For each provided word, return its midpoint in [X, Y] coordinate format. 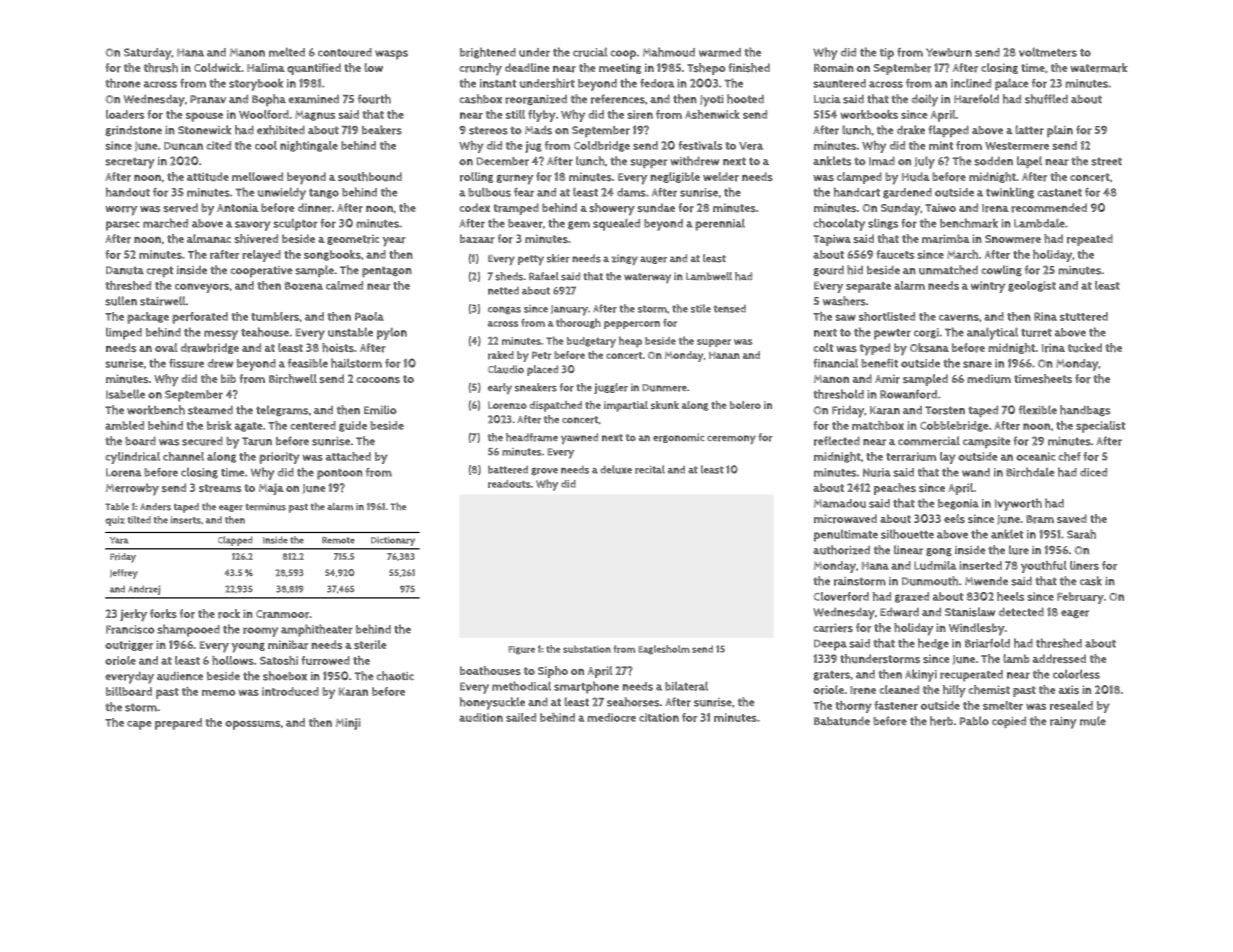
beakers [382, 130]
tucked [1085, 347]
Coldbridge [602, 146]
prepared [178, 724]
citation [659, 717]
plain [1060, 131]
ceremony [731, 439]
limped [124, 334]
